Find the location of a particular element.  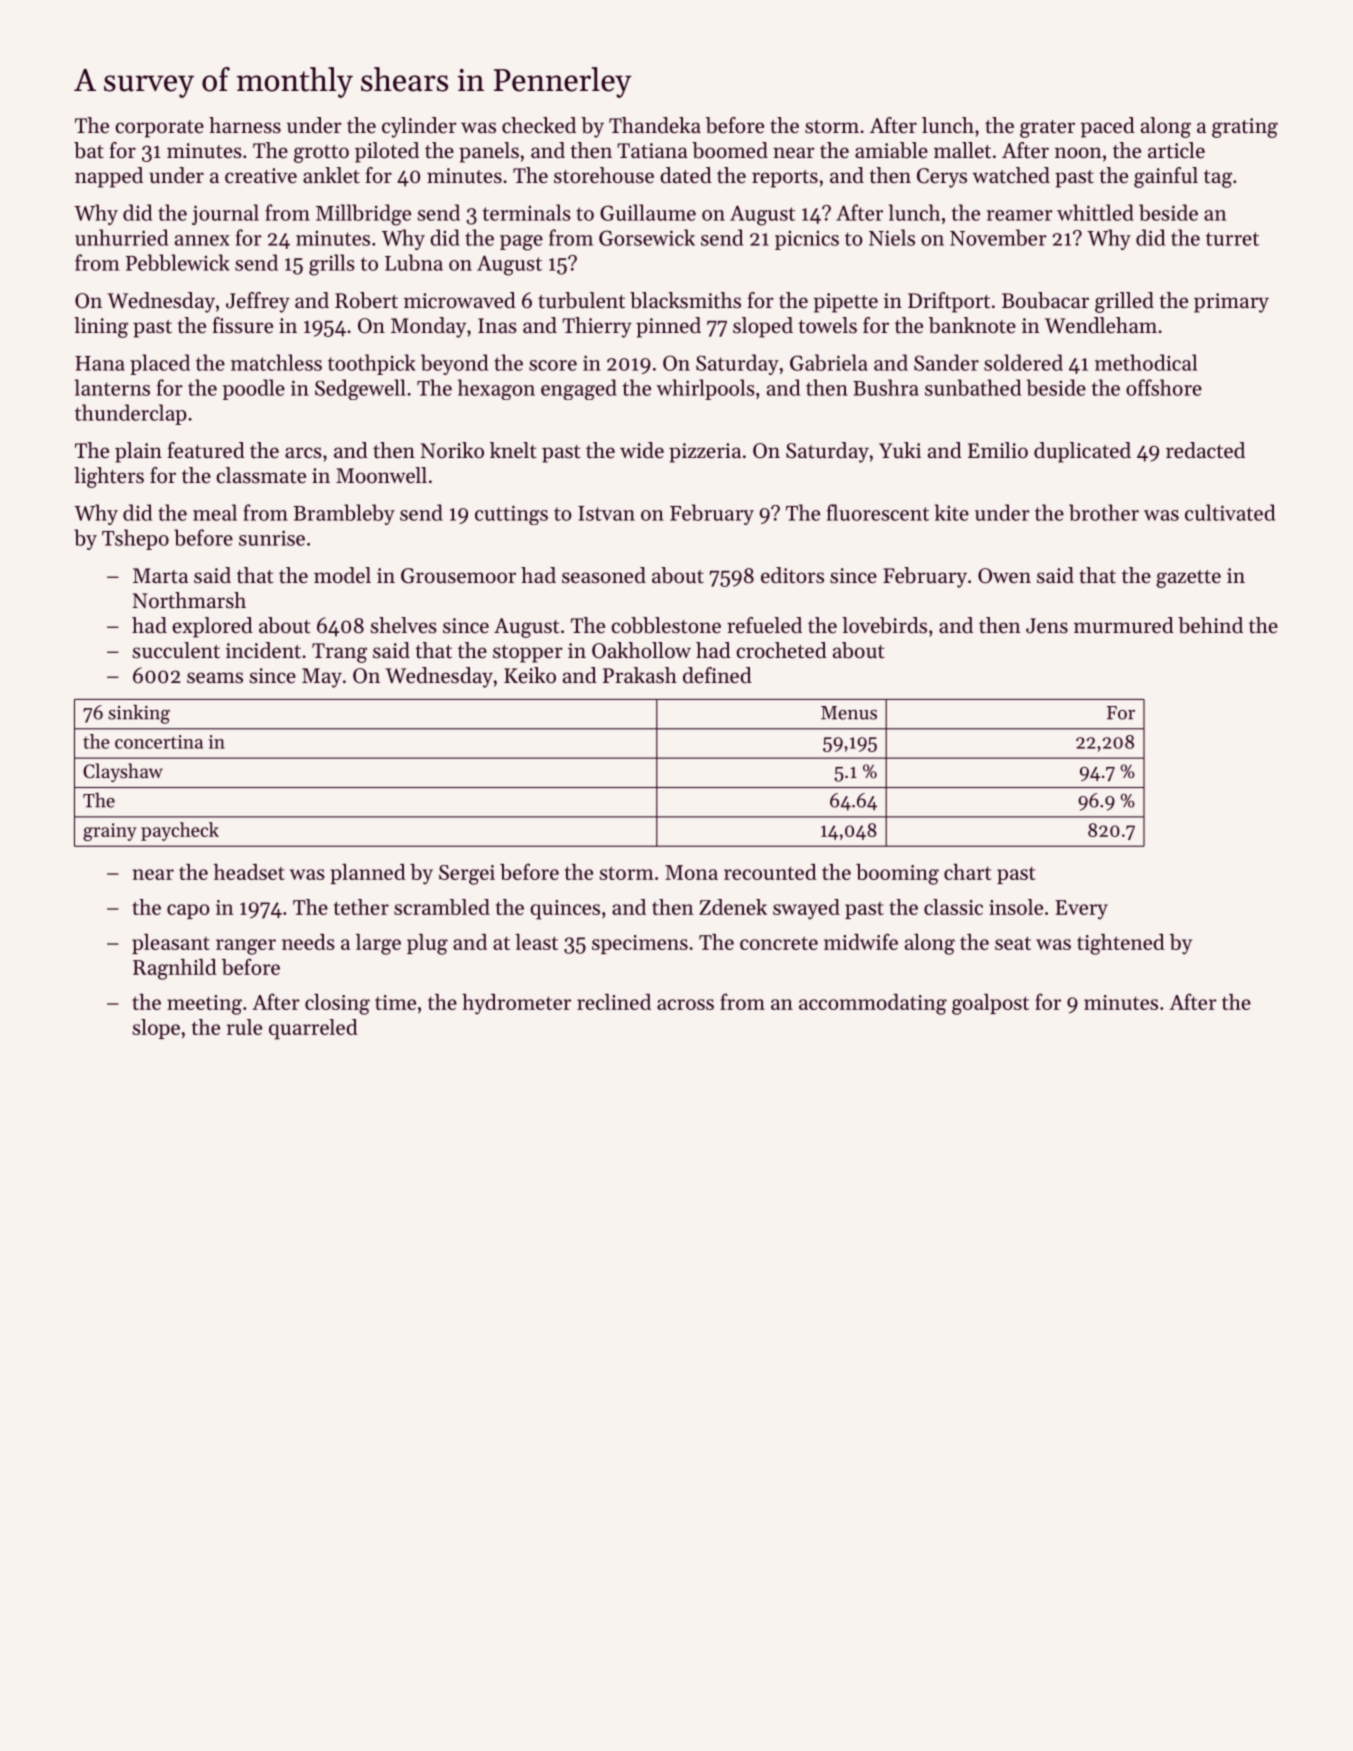

harness is located at coordinates (245, 125).
